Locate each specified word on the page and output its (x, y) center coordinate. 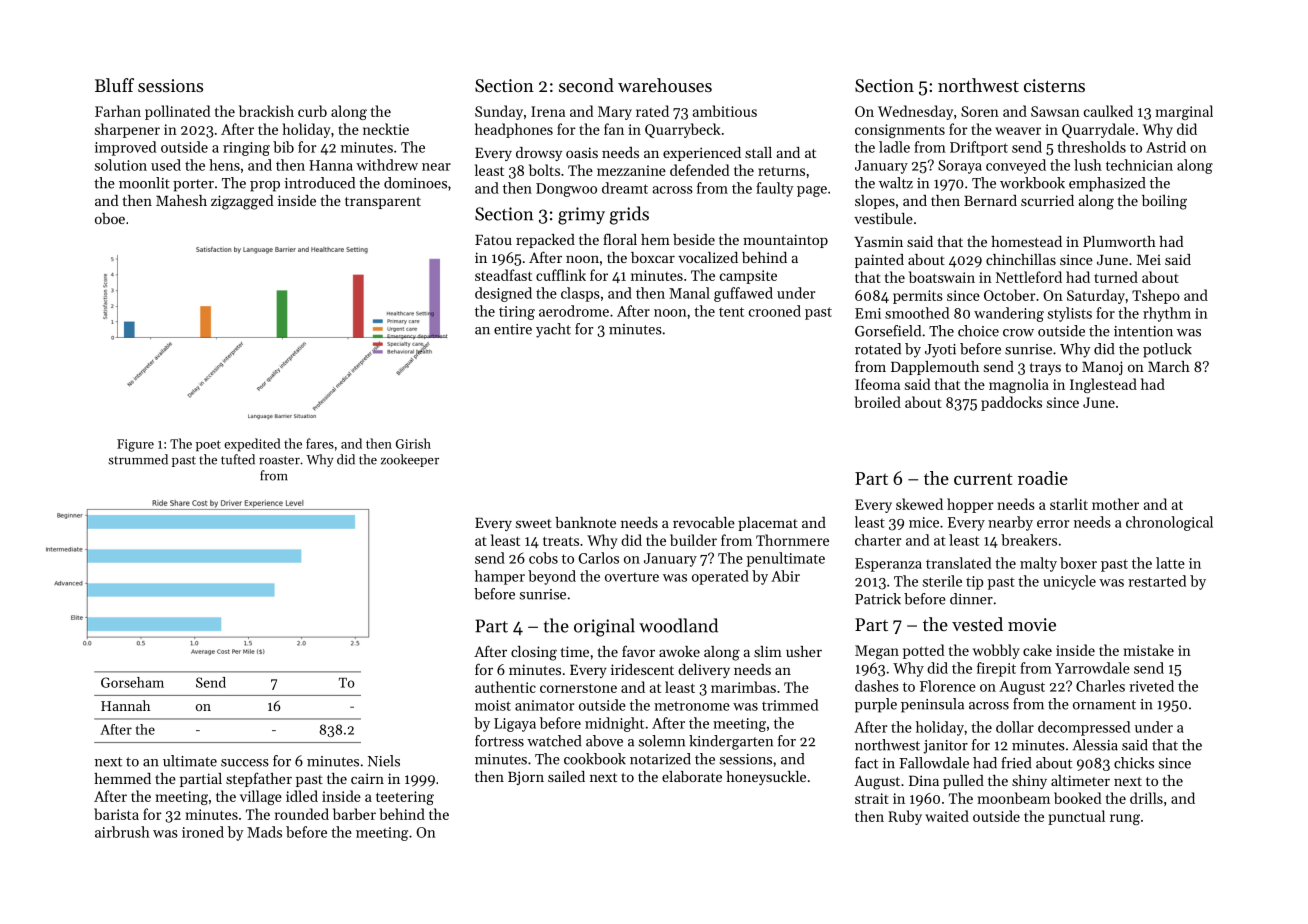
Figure (135, 445)
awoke (679, 651)
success (245, 763)
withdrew (387, 165)
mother (1115, 504)
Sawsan (1055, 111)
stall (758, 152)
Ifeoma (877, 384)
